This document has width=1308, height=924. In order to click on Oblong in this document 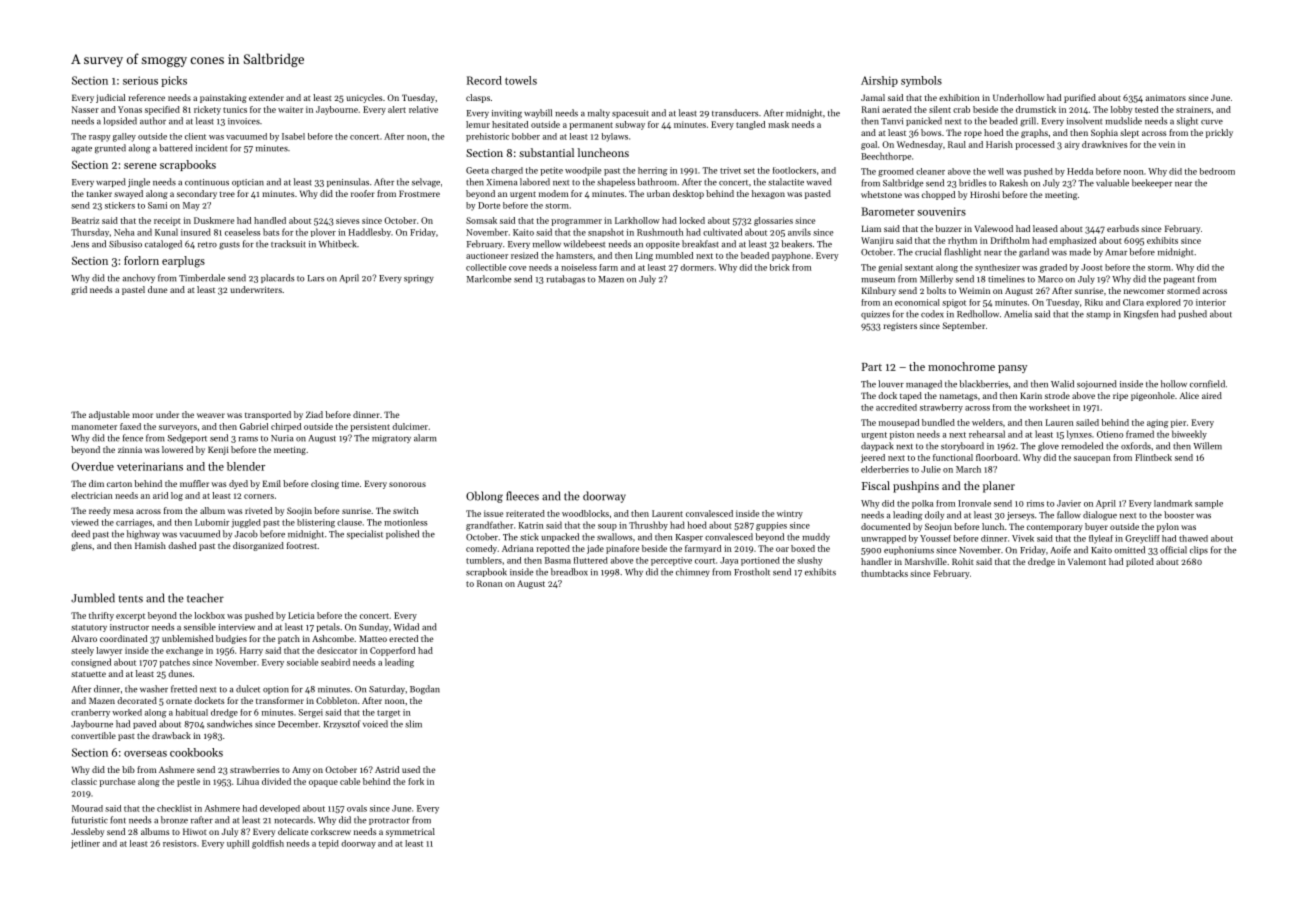, I will do `click(484, 497)`.
